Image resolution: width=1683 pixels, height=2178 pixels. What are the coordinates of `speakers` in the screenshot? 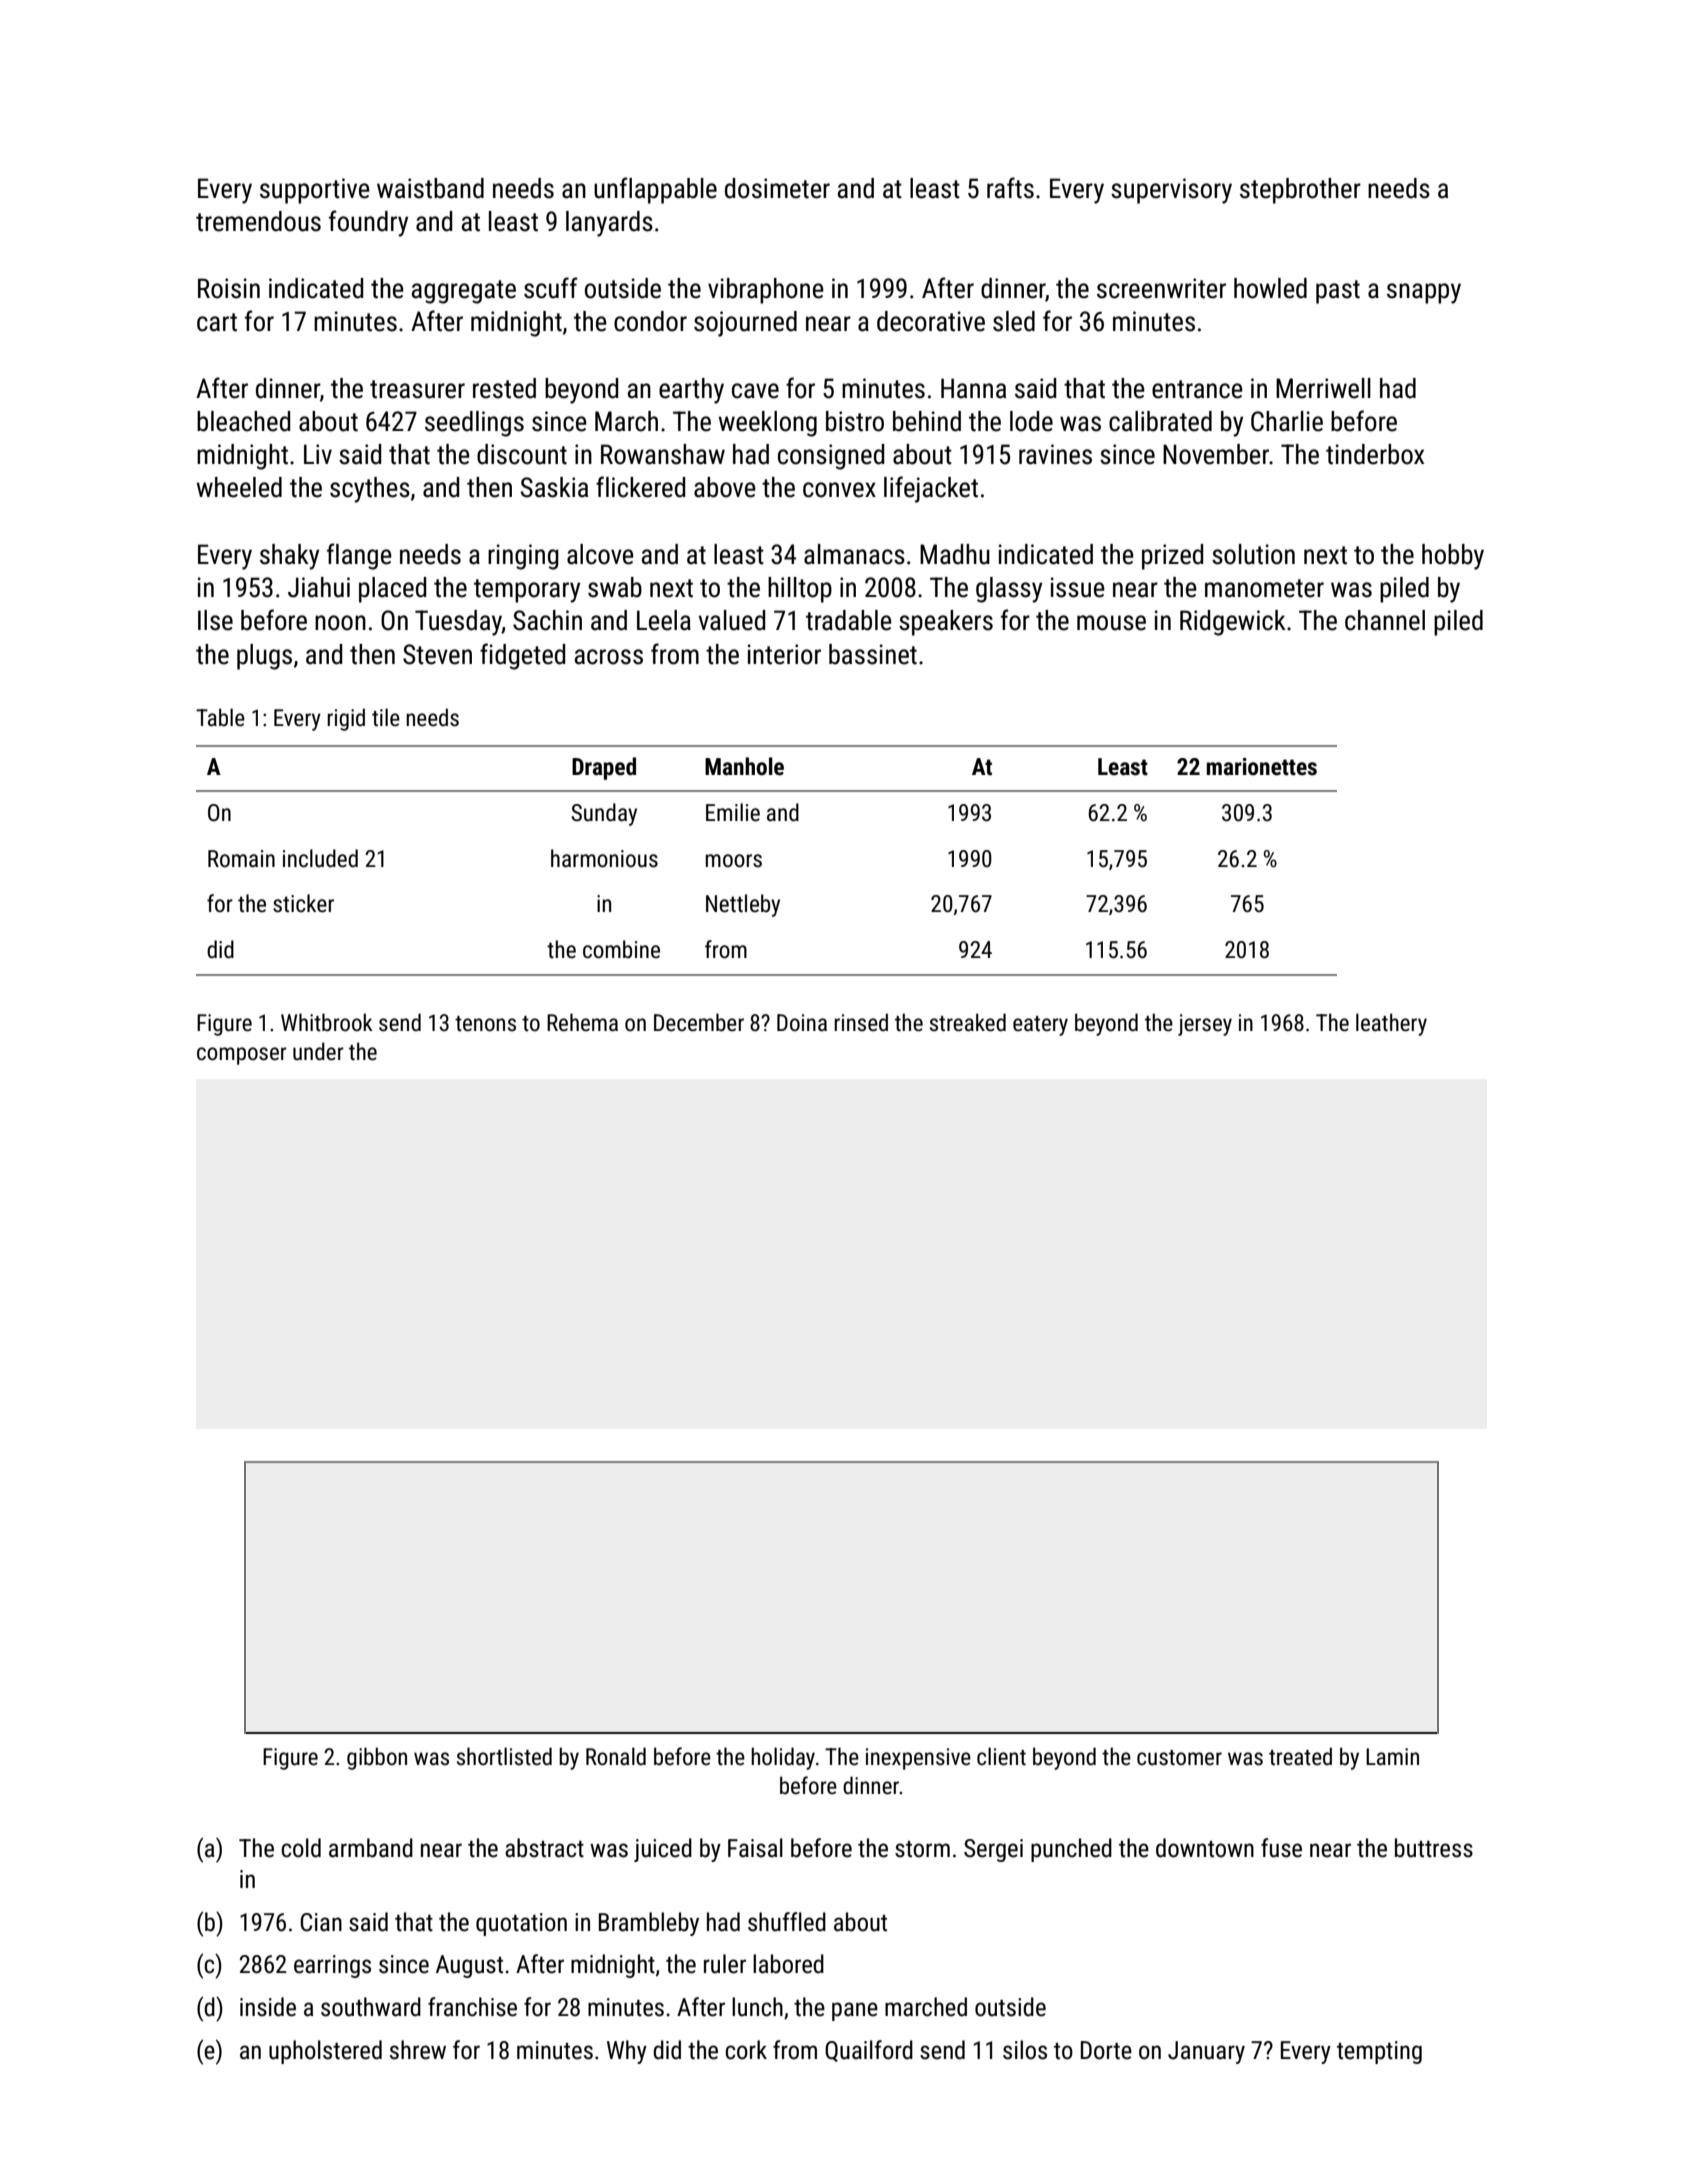 It's located at (946, 623).
